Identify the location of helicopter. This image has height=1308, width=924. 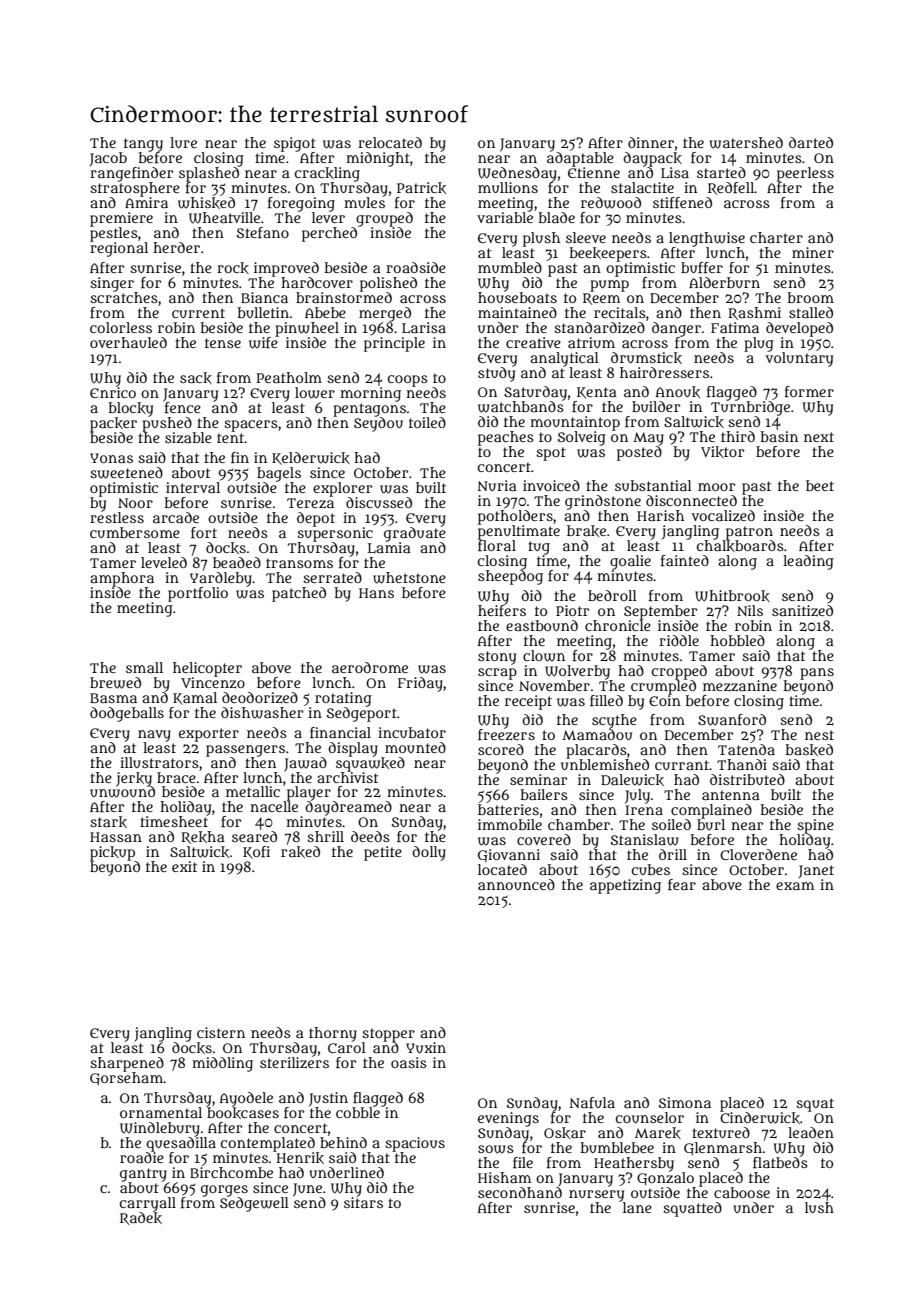
(207, 669).
